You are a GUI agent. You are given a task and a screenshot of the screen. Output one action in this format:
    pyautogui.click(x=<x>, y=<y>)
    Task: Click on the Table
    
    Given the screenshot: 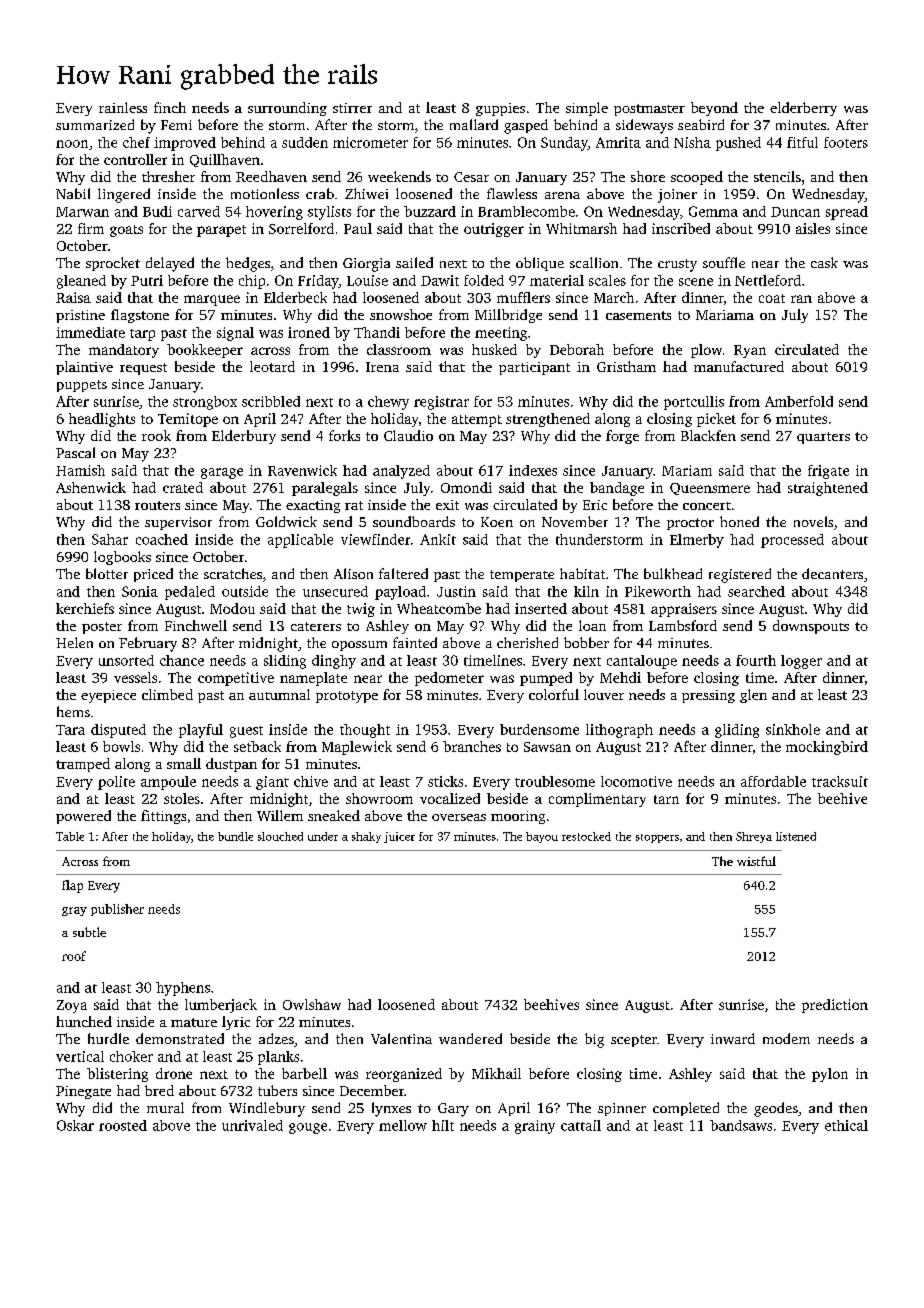 What is the action you would take?
    pyautogui.click(x=70, y=836)
